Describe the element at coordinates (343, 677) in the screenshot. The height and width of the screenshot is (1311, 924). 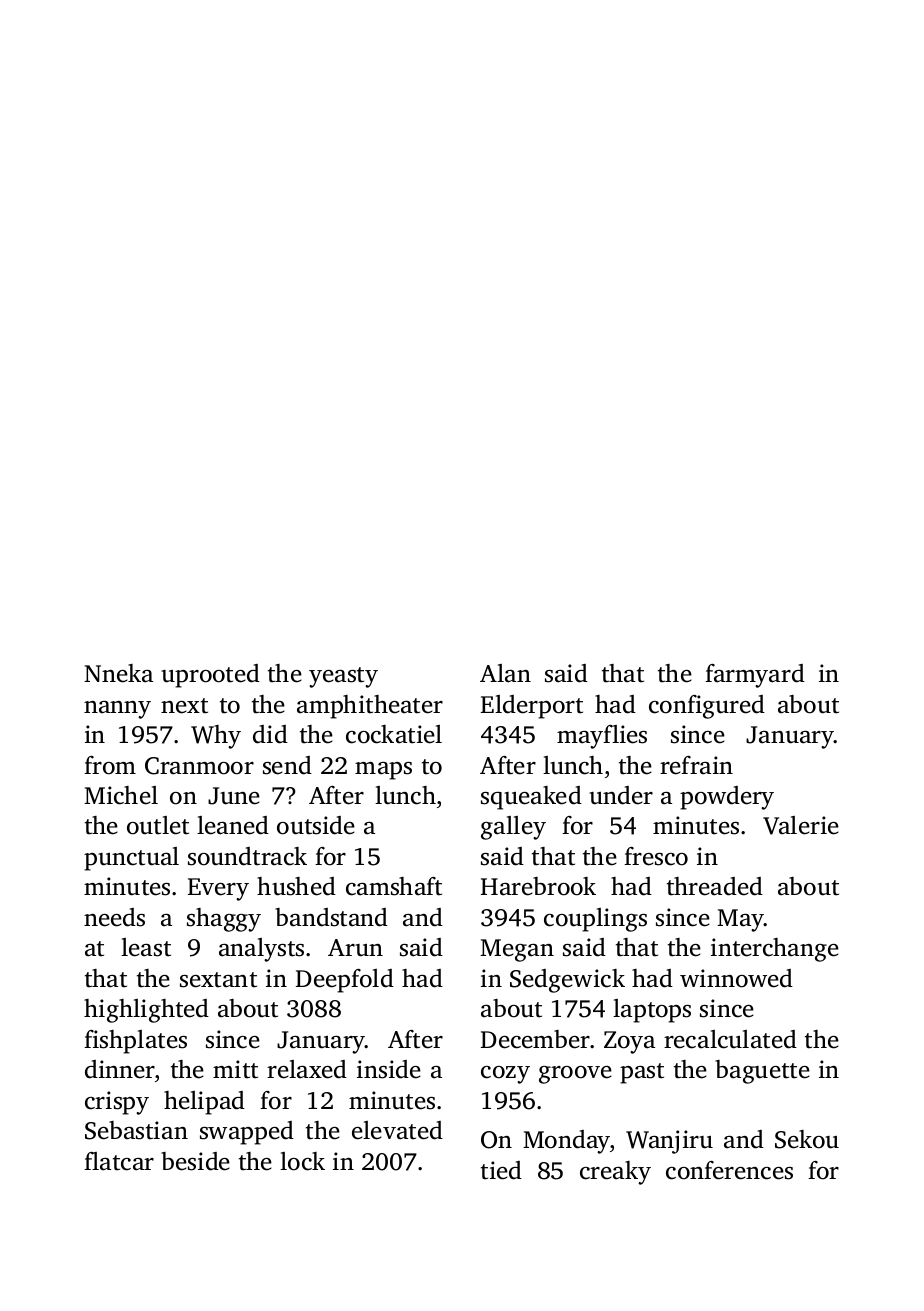
I see `yeasty` at that location.
